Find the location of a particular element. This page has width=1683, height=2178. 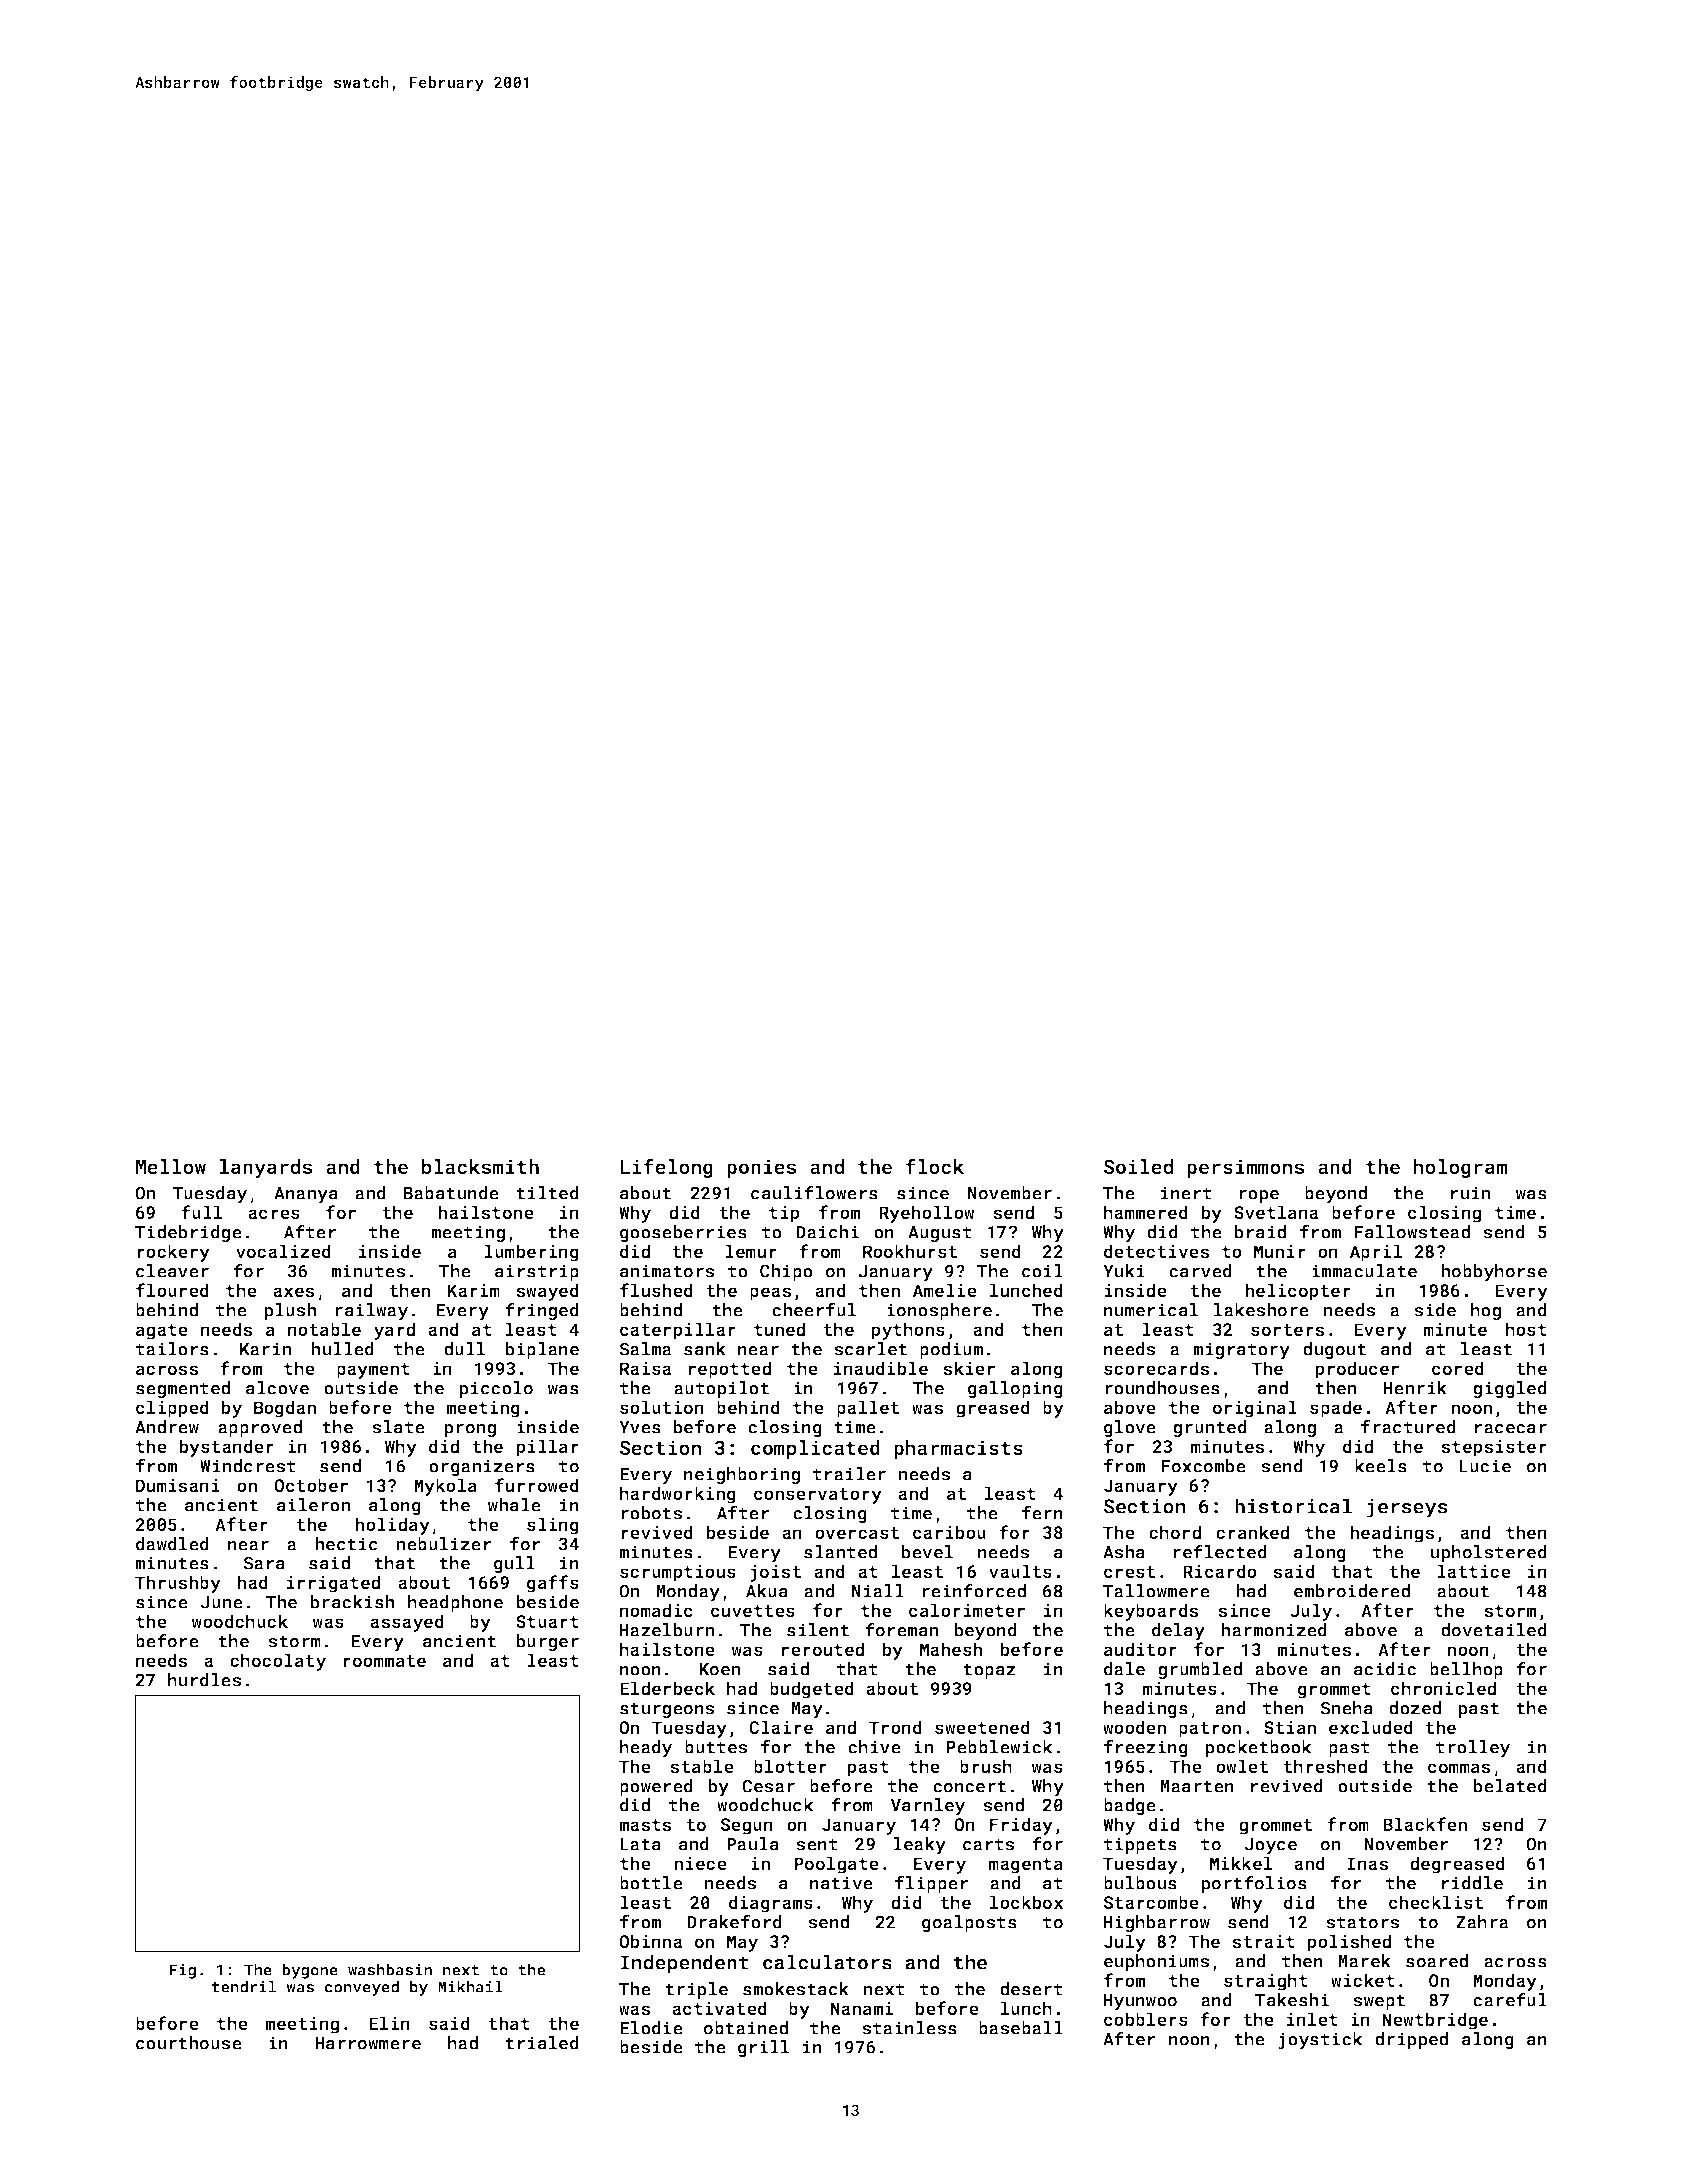

blacksmith is located at coordinates (480, 1166).
